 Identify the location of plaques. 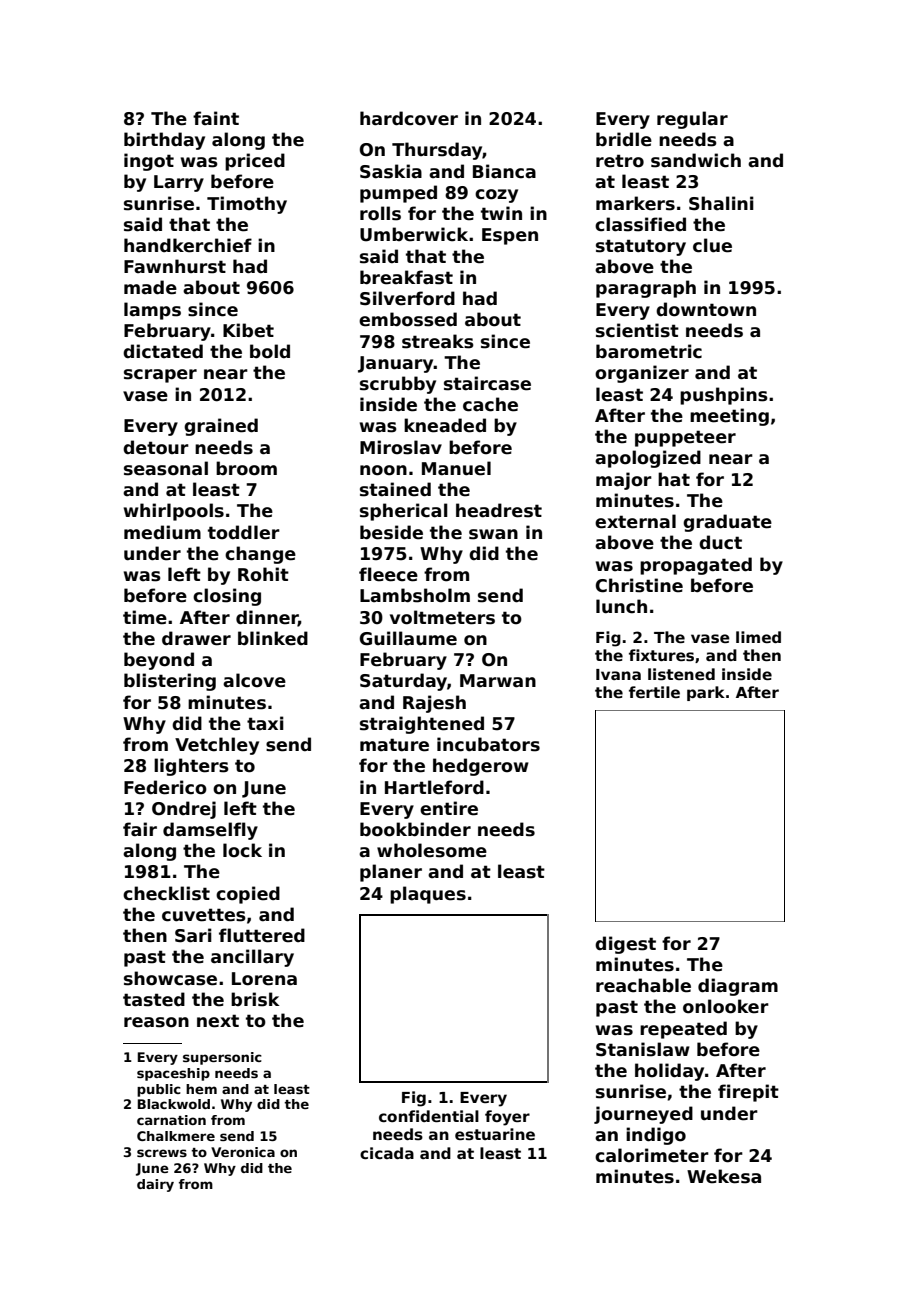
(428, 895).
